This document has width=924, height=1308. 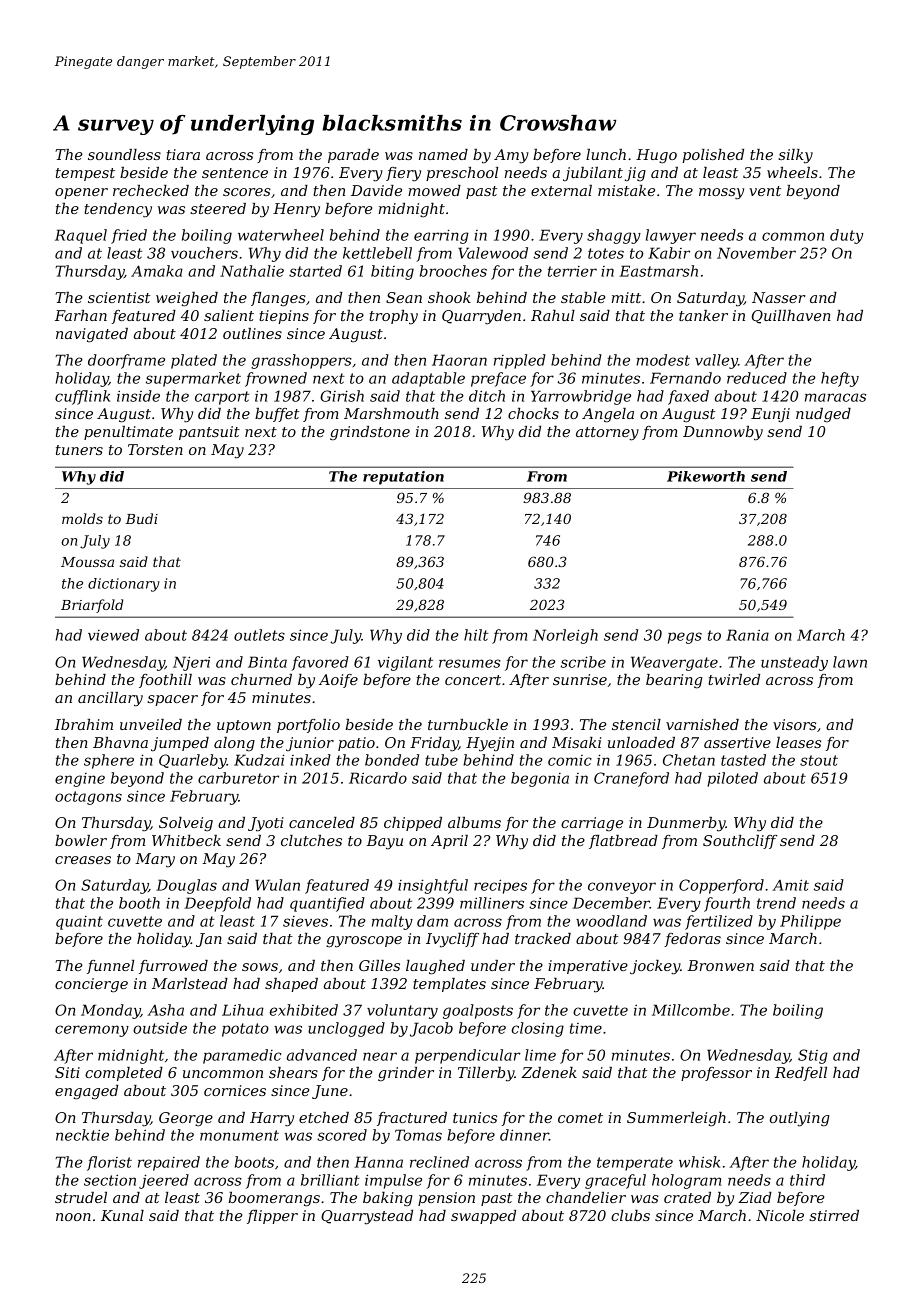 What do you see at coordinates (124, 585) in the document?
I see `dictionary` at bounding box center [124, 585].
